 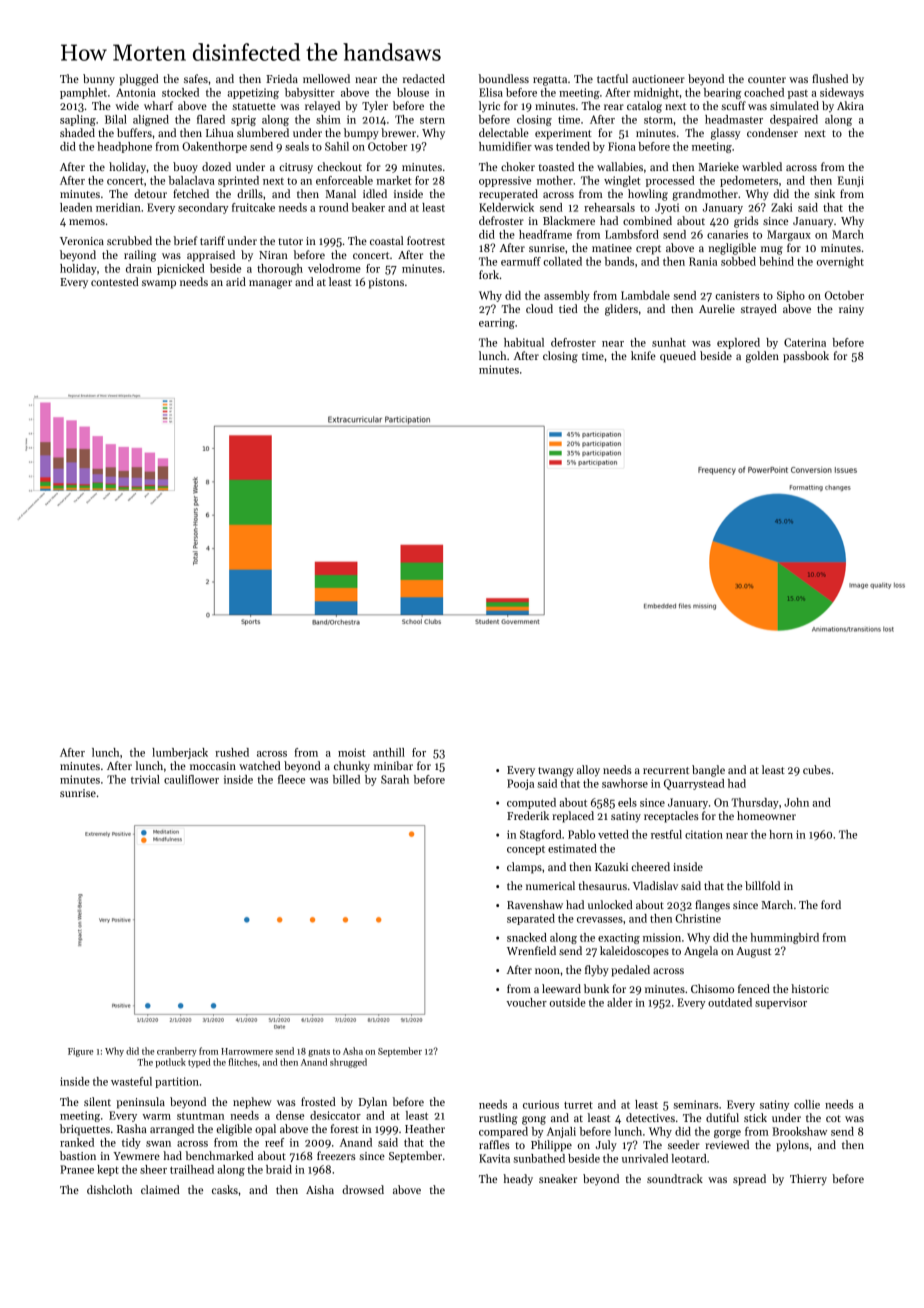 I want to click on Eunji, so click(x=851, y=181).
